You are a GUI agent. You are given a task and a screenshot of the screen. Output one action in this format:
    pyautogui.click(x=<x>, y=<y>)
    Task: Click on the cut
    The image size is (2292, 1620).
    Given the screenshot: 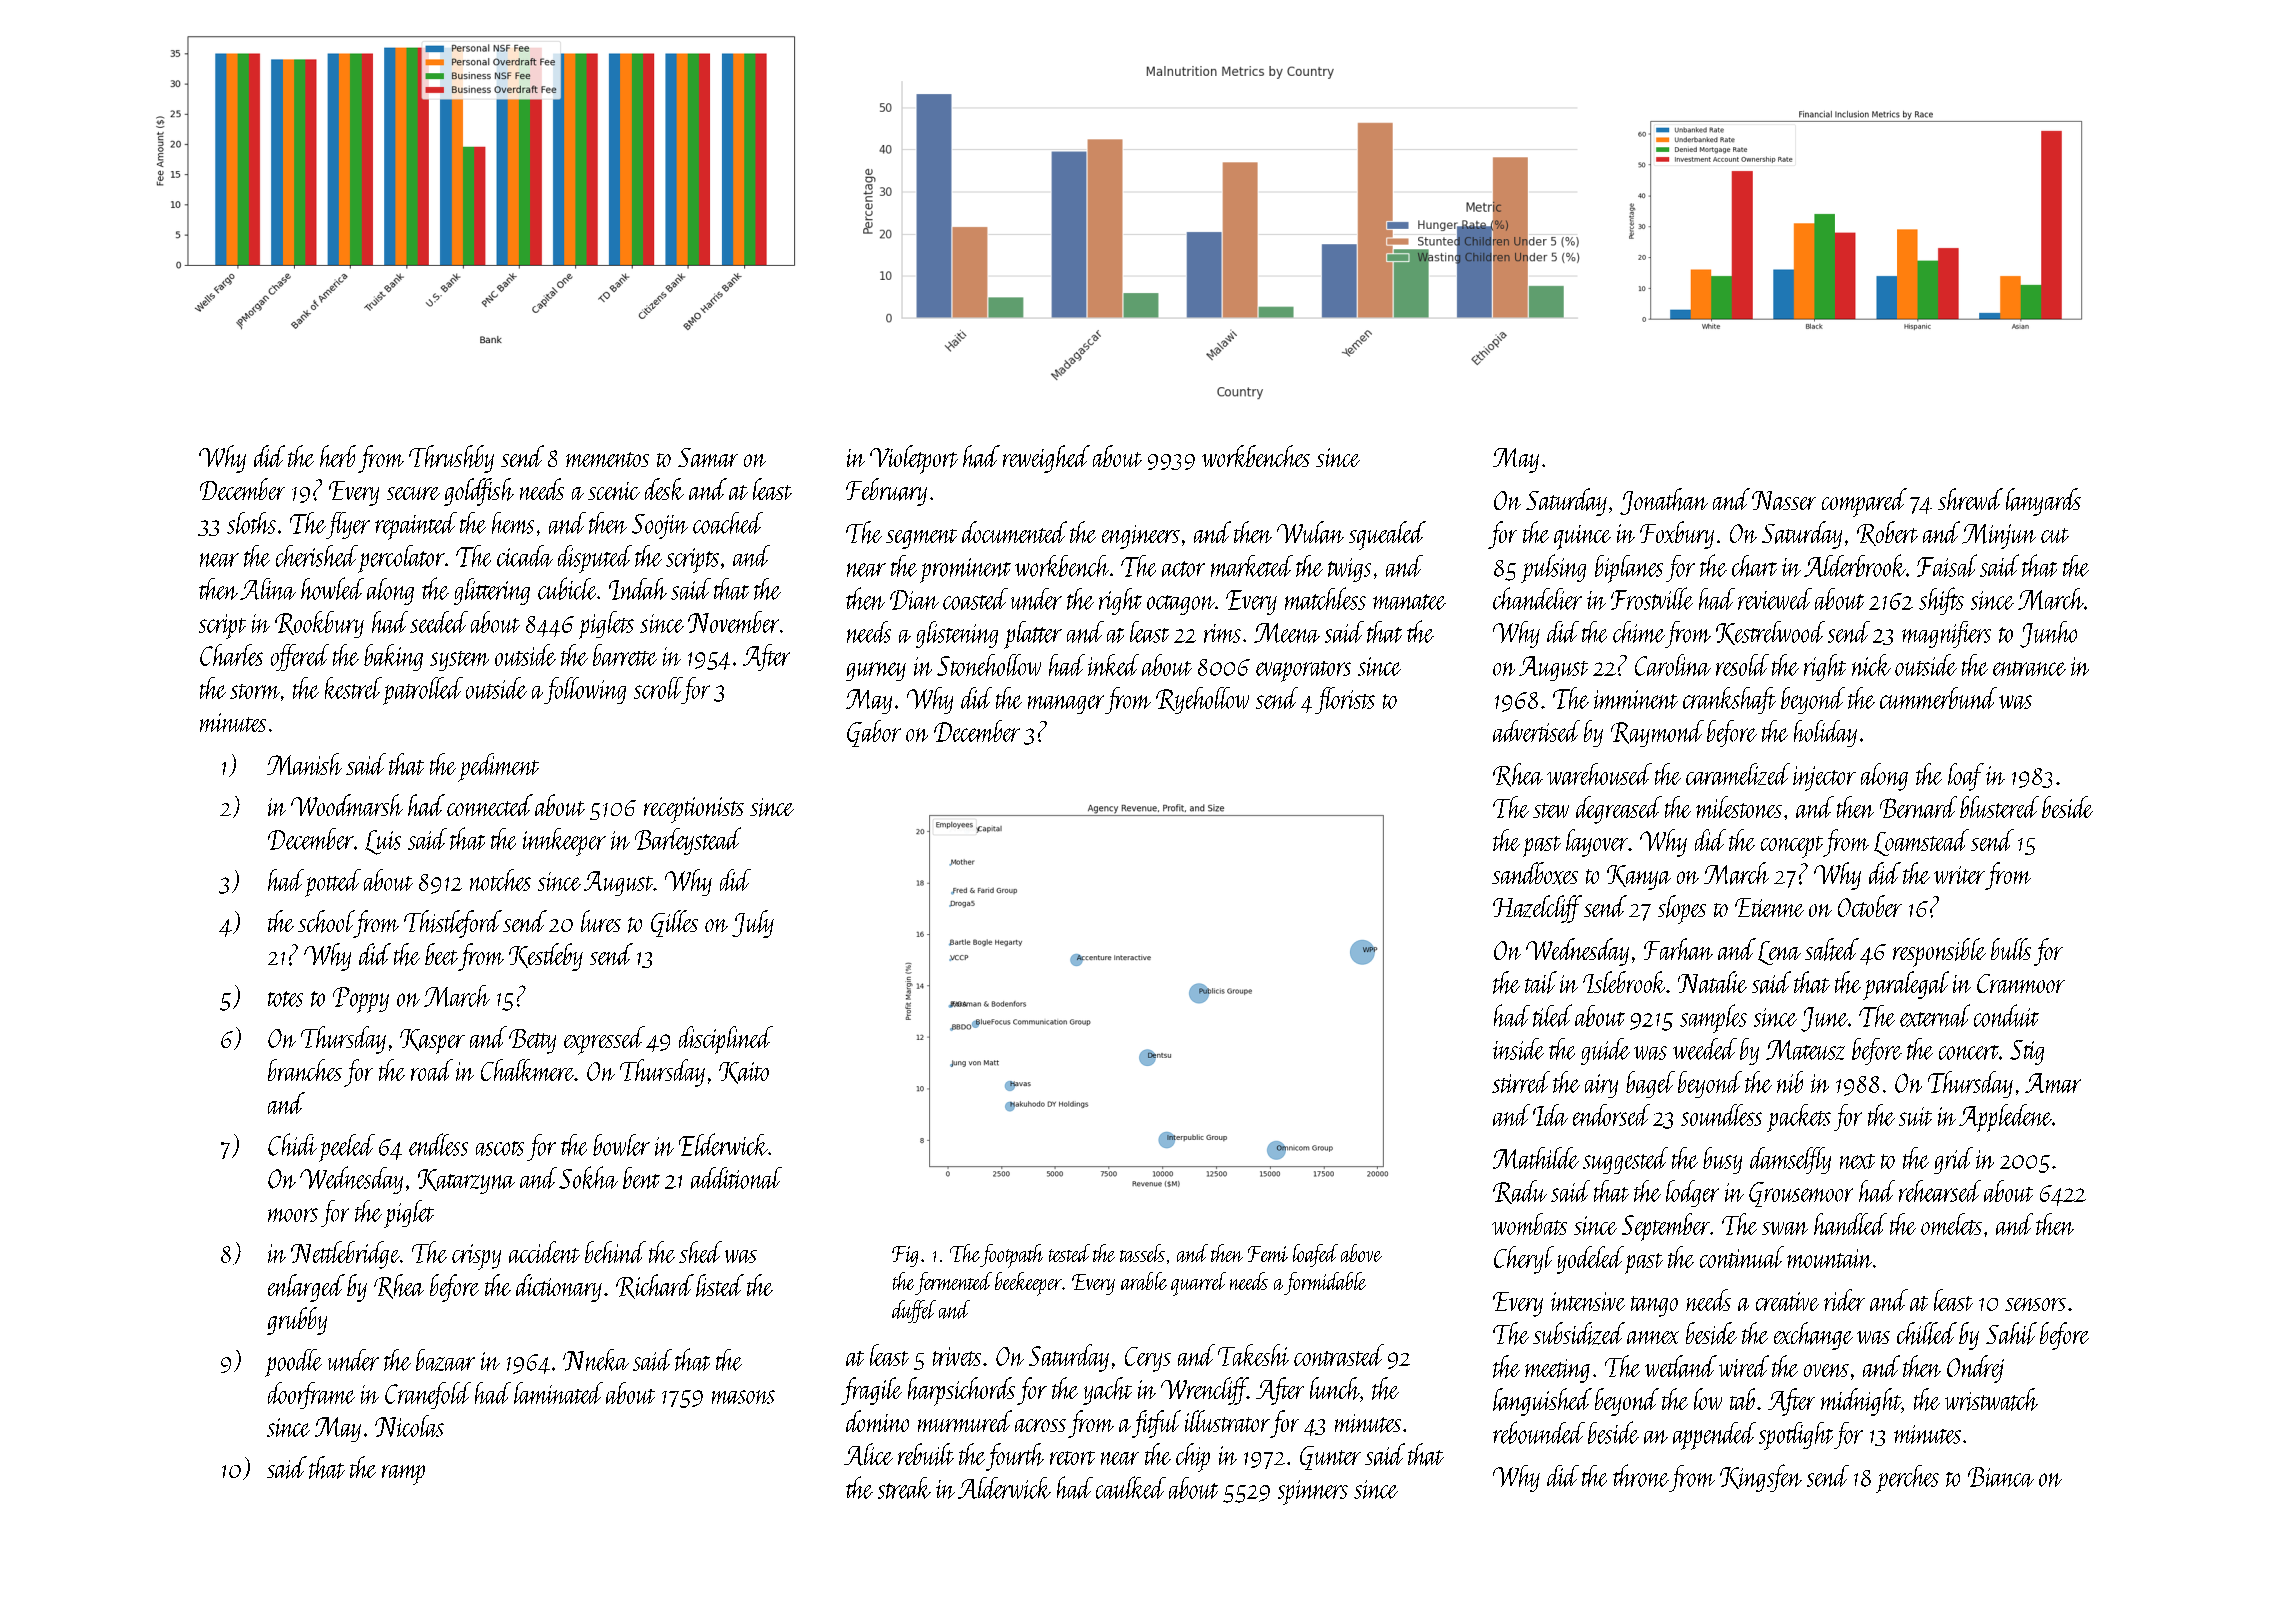 What is the action you would take?
    pyautogui.click(x=2055, y=535)
